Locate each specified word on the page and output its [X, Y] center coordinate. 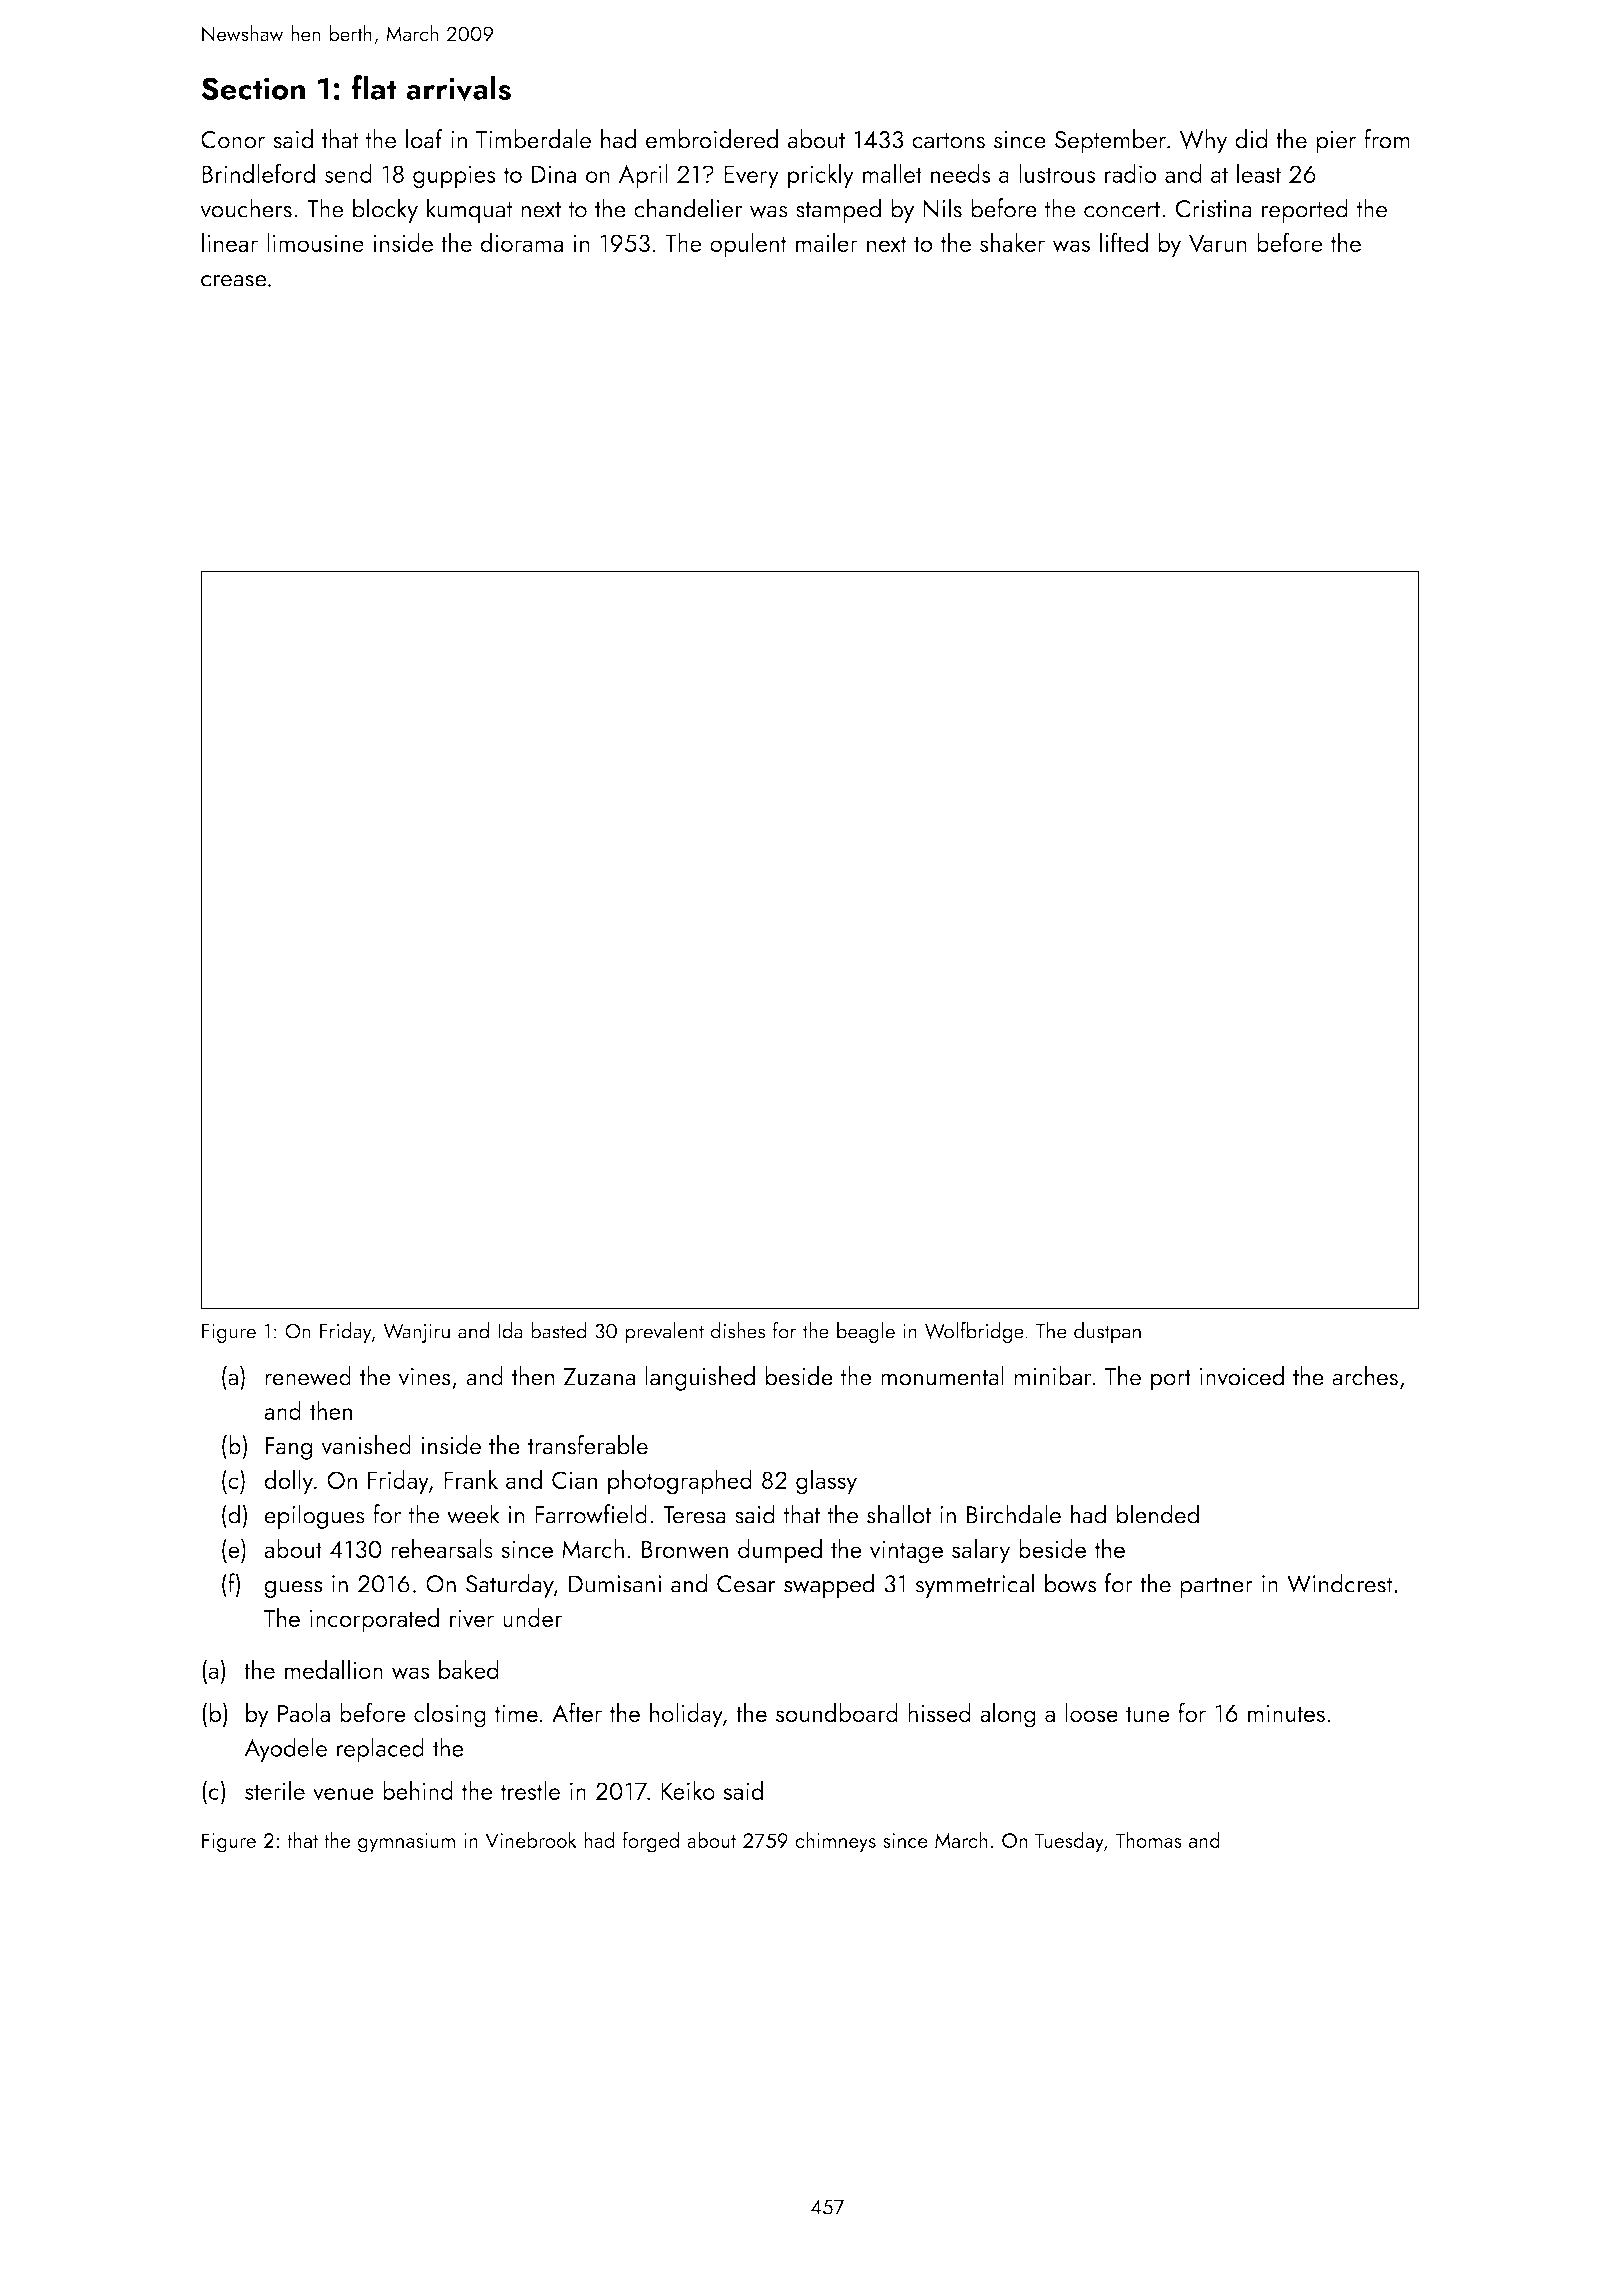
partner [1216, 1587]
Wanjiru [416, 1333]
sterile [275, 1790]
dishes [738, 1330]
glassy [826, 1482]
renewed [308, 1376]
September [1110, 141]
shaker [1012, 242]
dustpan [1107, 1332]
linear [230, 242]
